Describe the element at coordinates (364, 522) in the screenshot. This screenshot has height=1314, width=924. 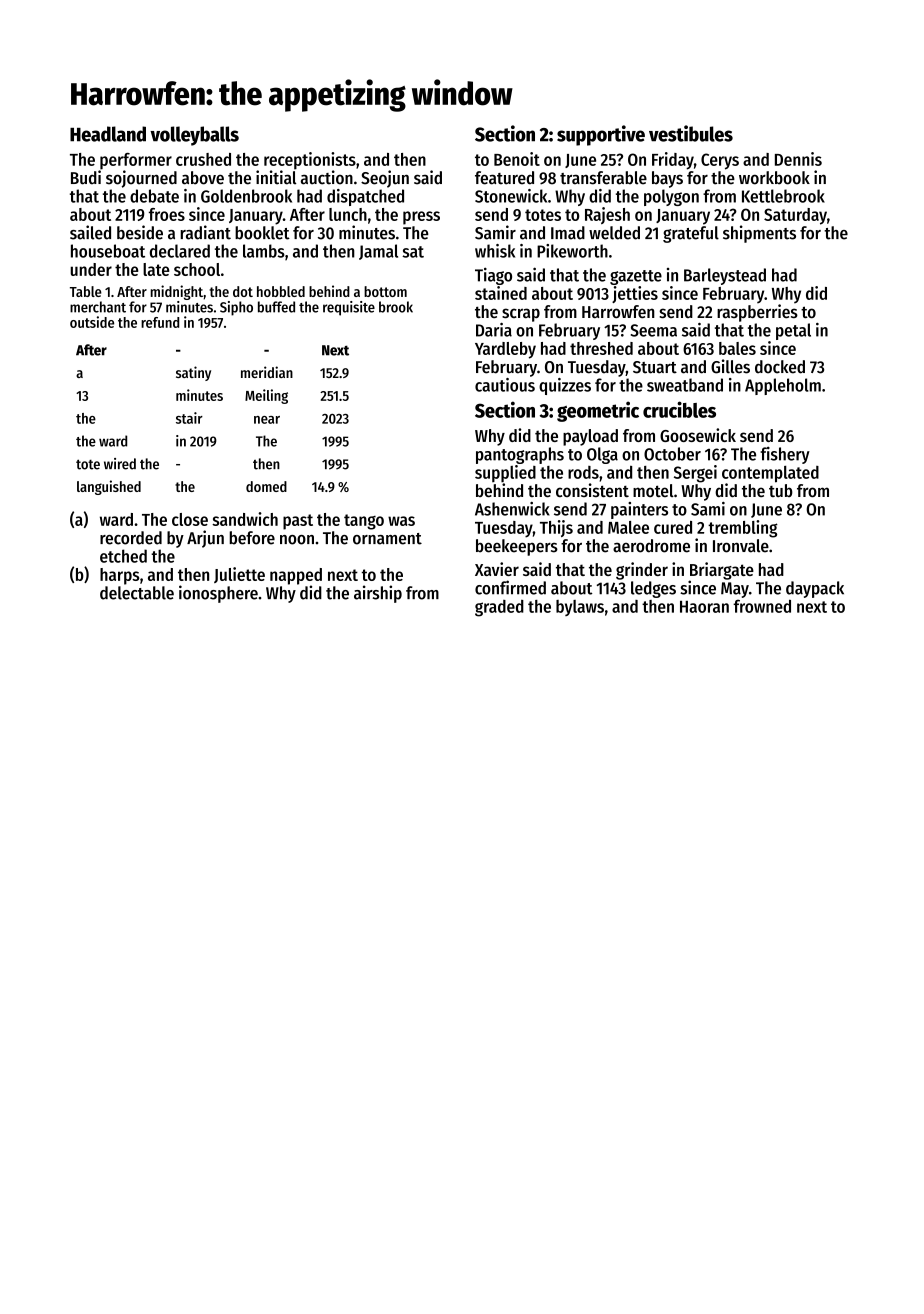
I see `tango` at that location.
